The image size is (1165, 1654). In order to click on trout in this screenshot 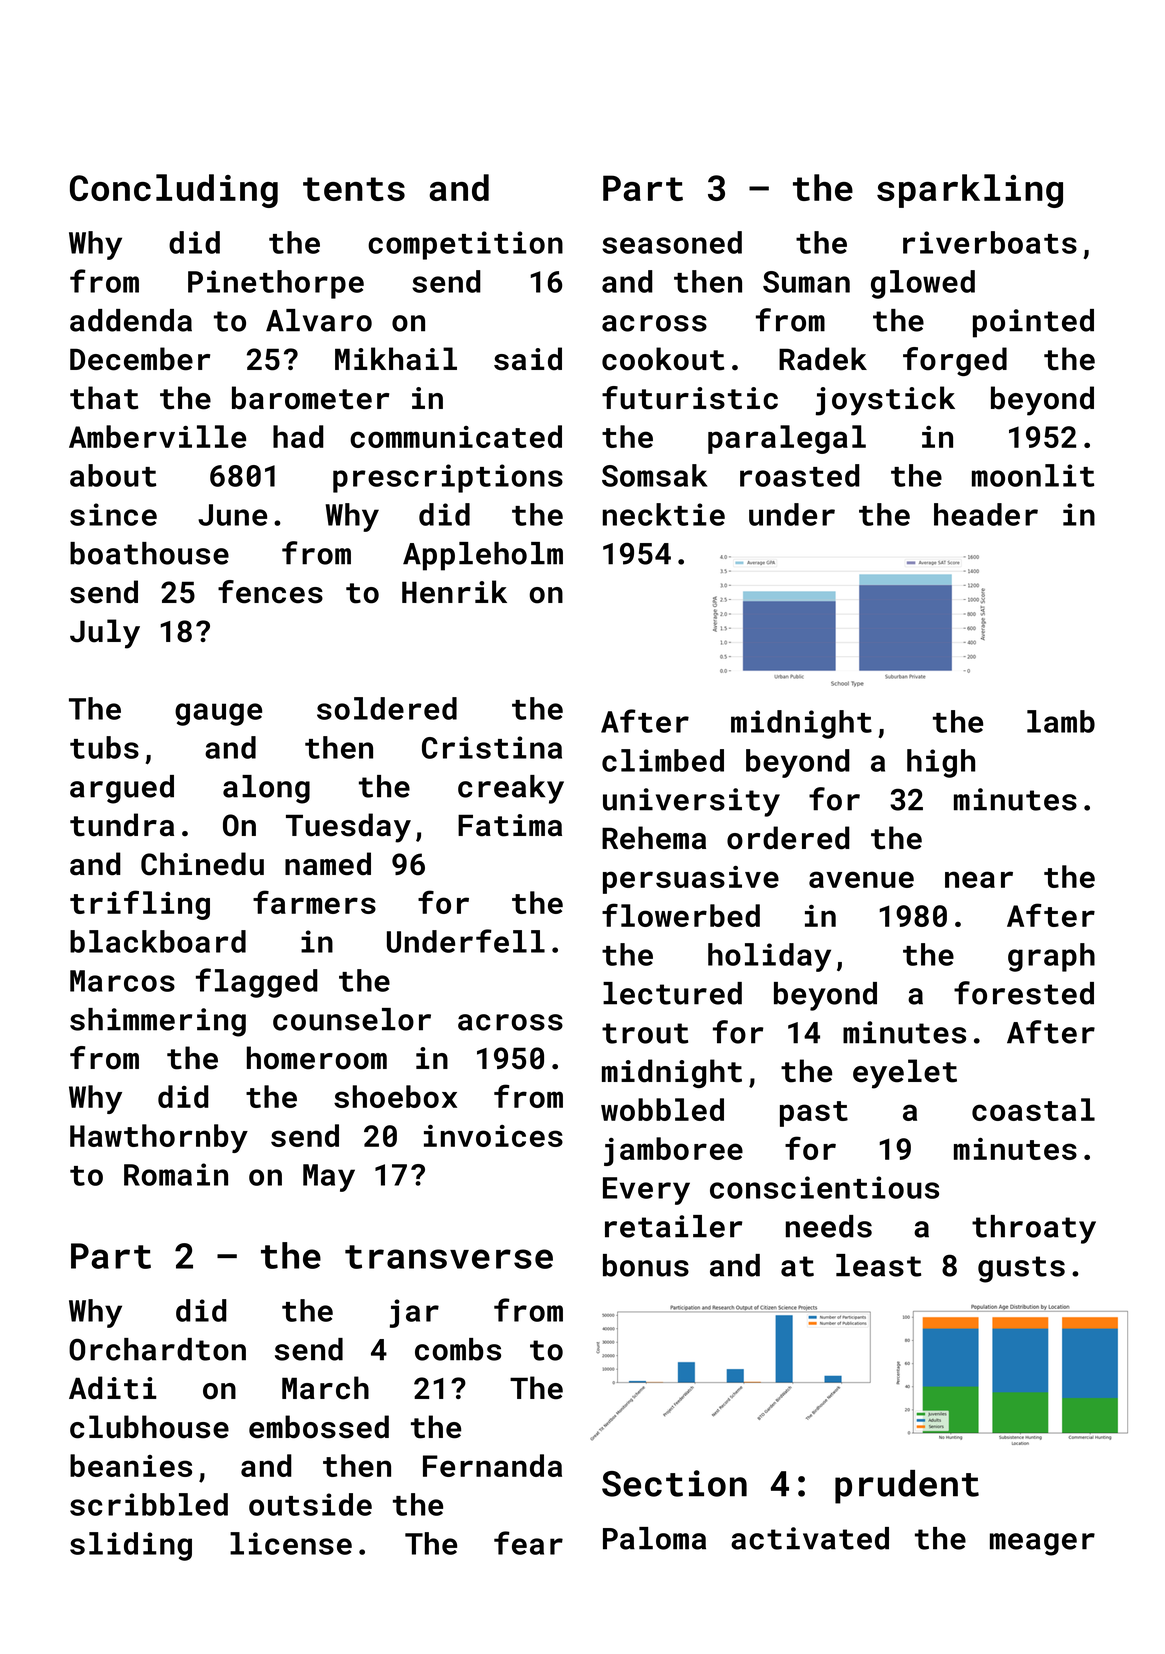, I will do `click(645, 1033)`.
